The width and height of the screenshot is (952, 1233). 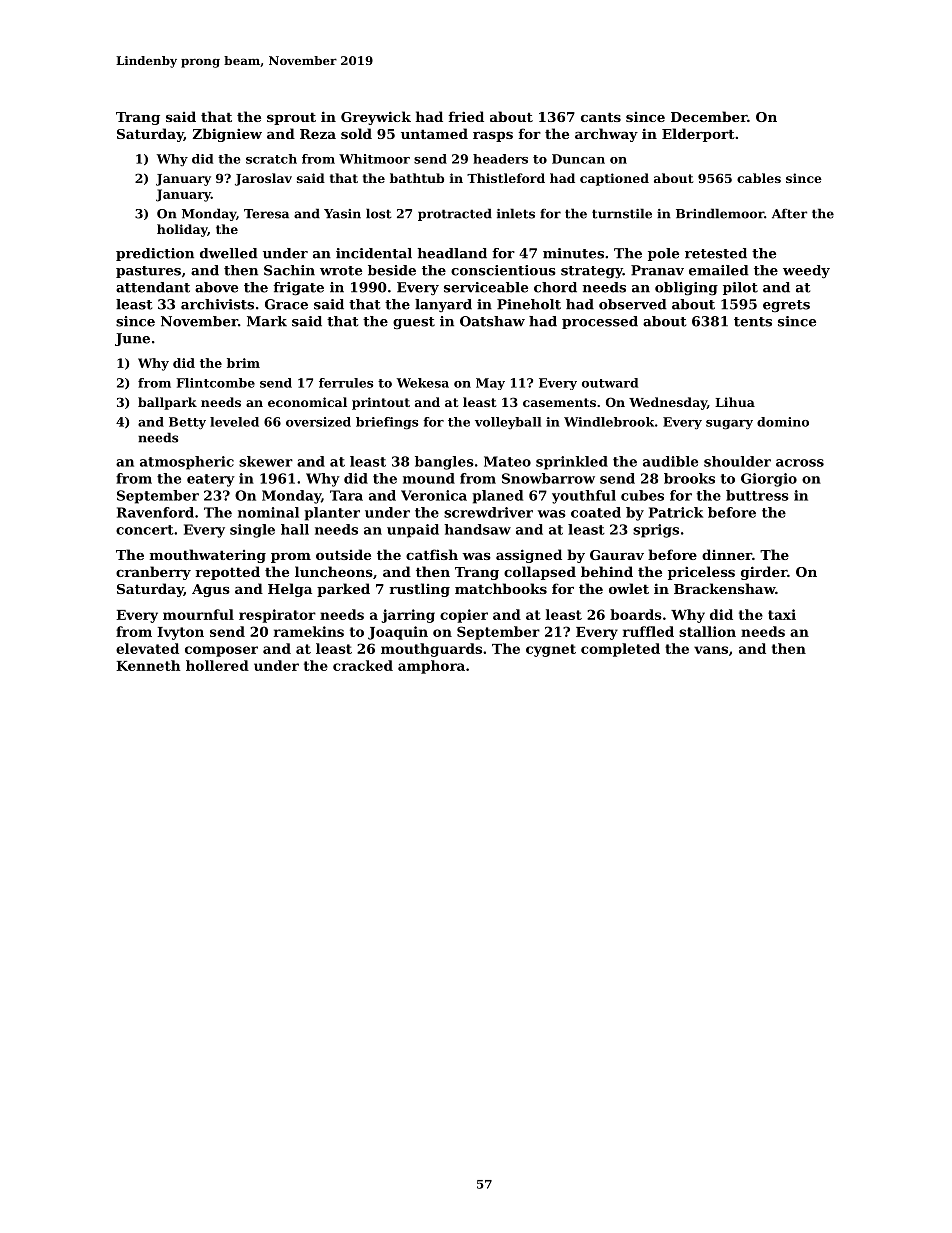 What do you see at coordinates (374, 159) in the screenshot?
I see `Whitmoor` at bounding box center [374, 159].
